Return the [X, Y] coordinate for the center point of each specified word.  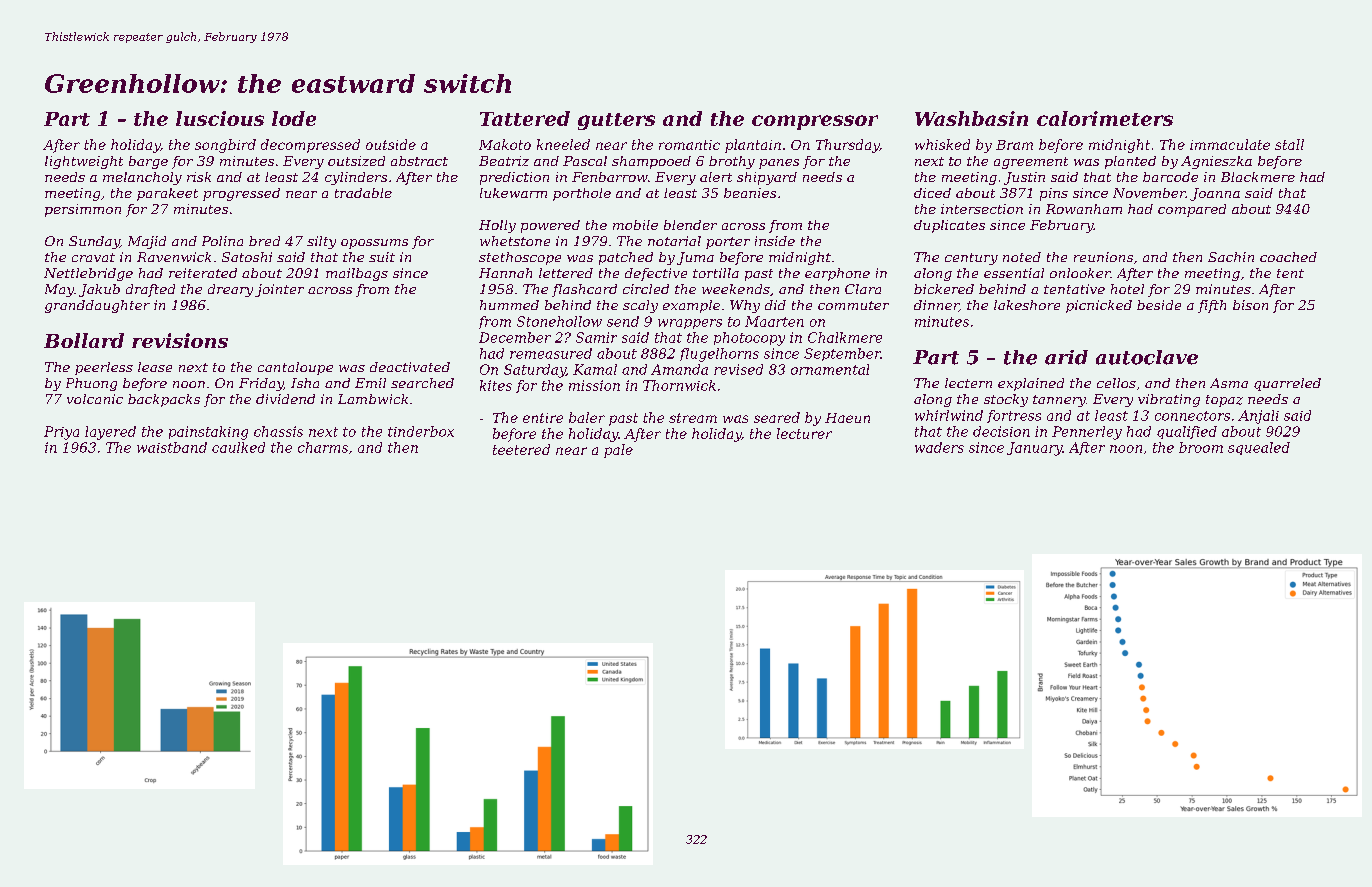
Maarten [774, 321]
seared [777, 417]
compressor [815, 122]
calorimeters [1105, 118]
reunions [1103, 257]
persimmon [83, 210]
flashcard [584, 290]
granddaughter [97, 306]
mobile [635, 225]
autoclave [1147, 357]
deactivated [410, 367]
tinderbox [421, 431]
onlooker [1080, 273]
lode [294, 118]
